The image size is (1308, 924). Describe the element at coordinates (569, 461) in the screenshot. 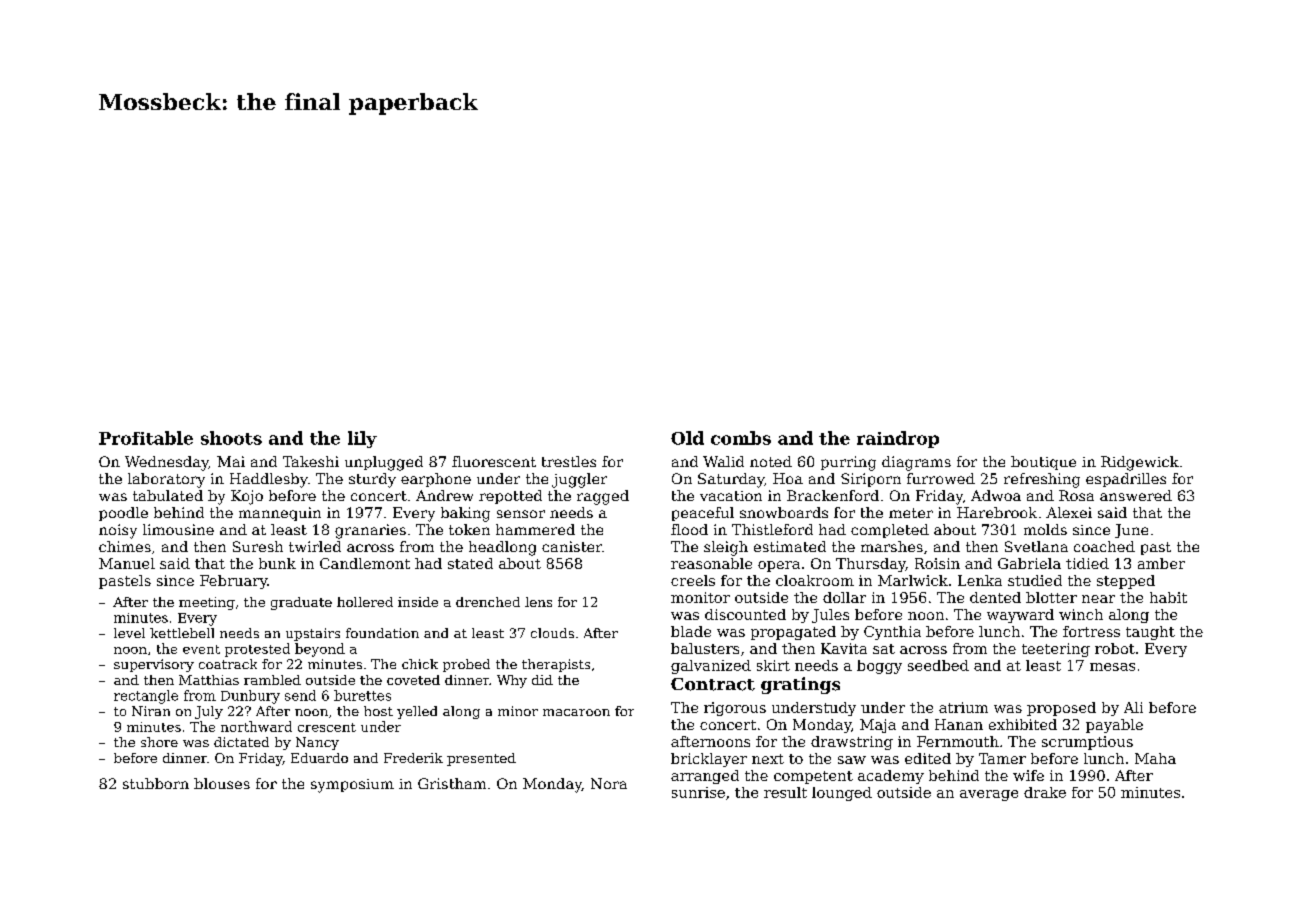

I see `trestles` at that location.
